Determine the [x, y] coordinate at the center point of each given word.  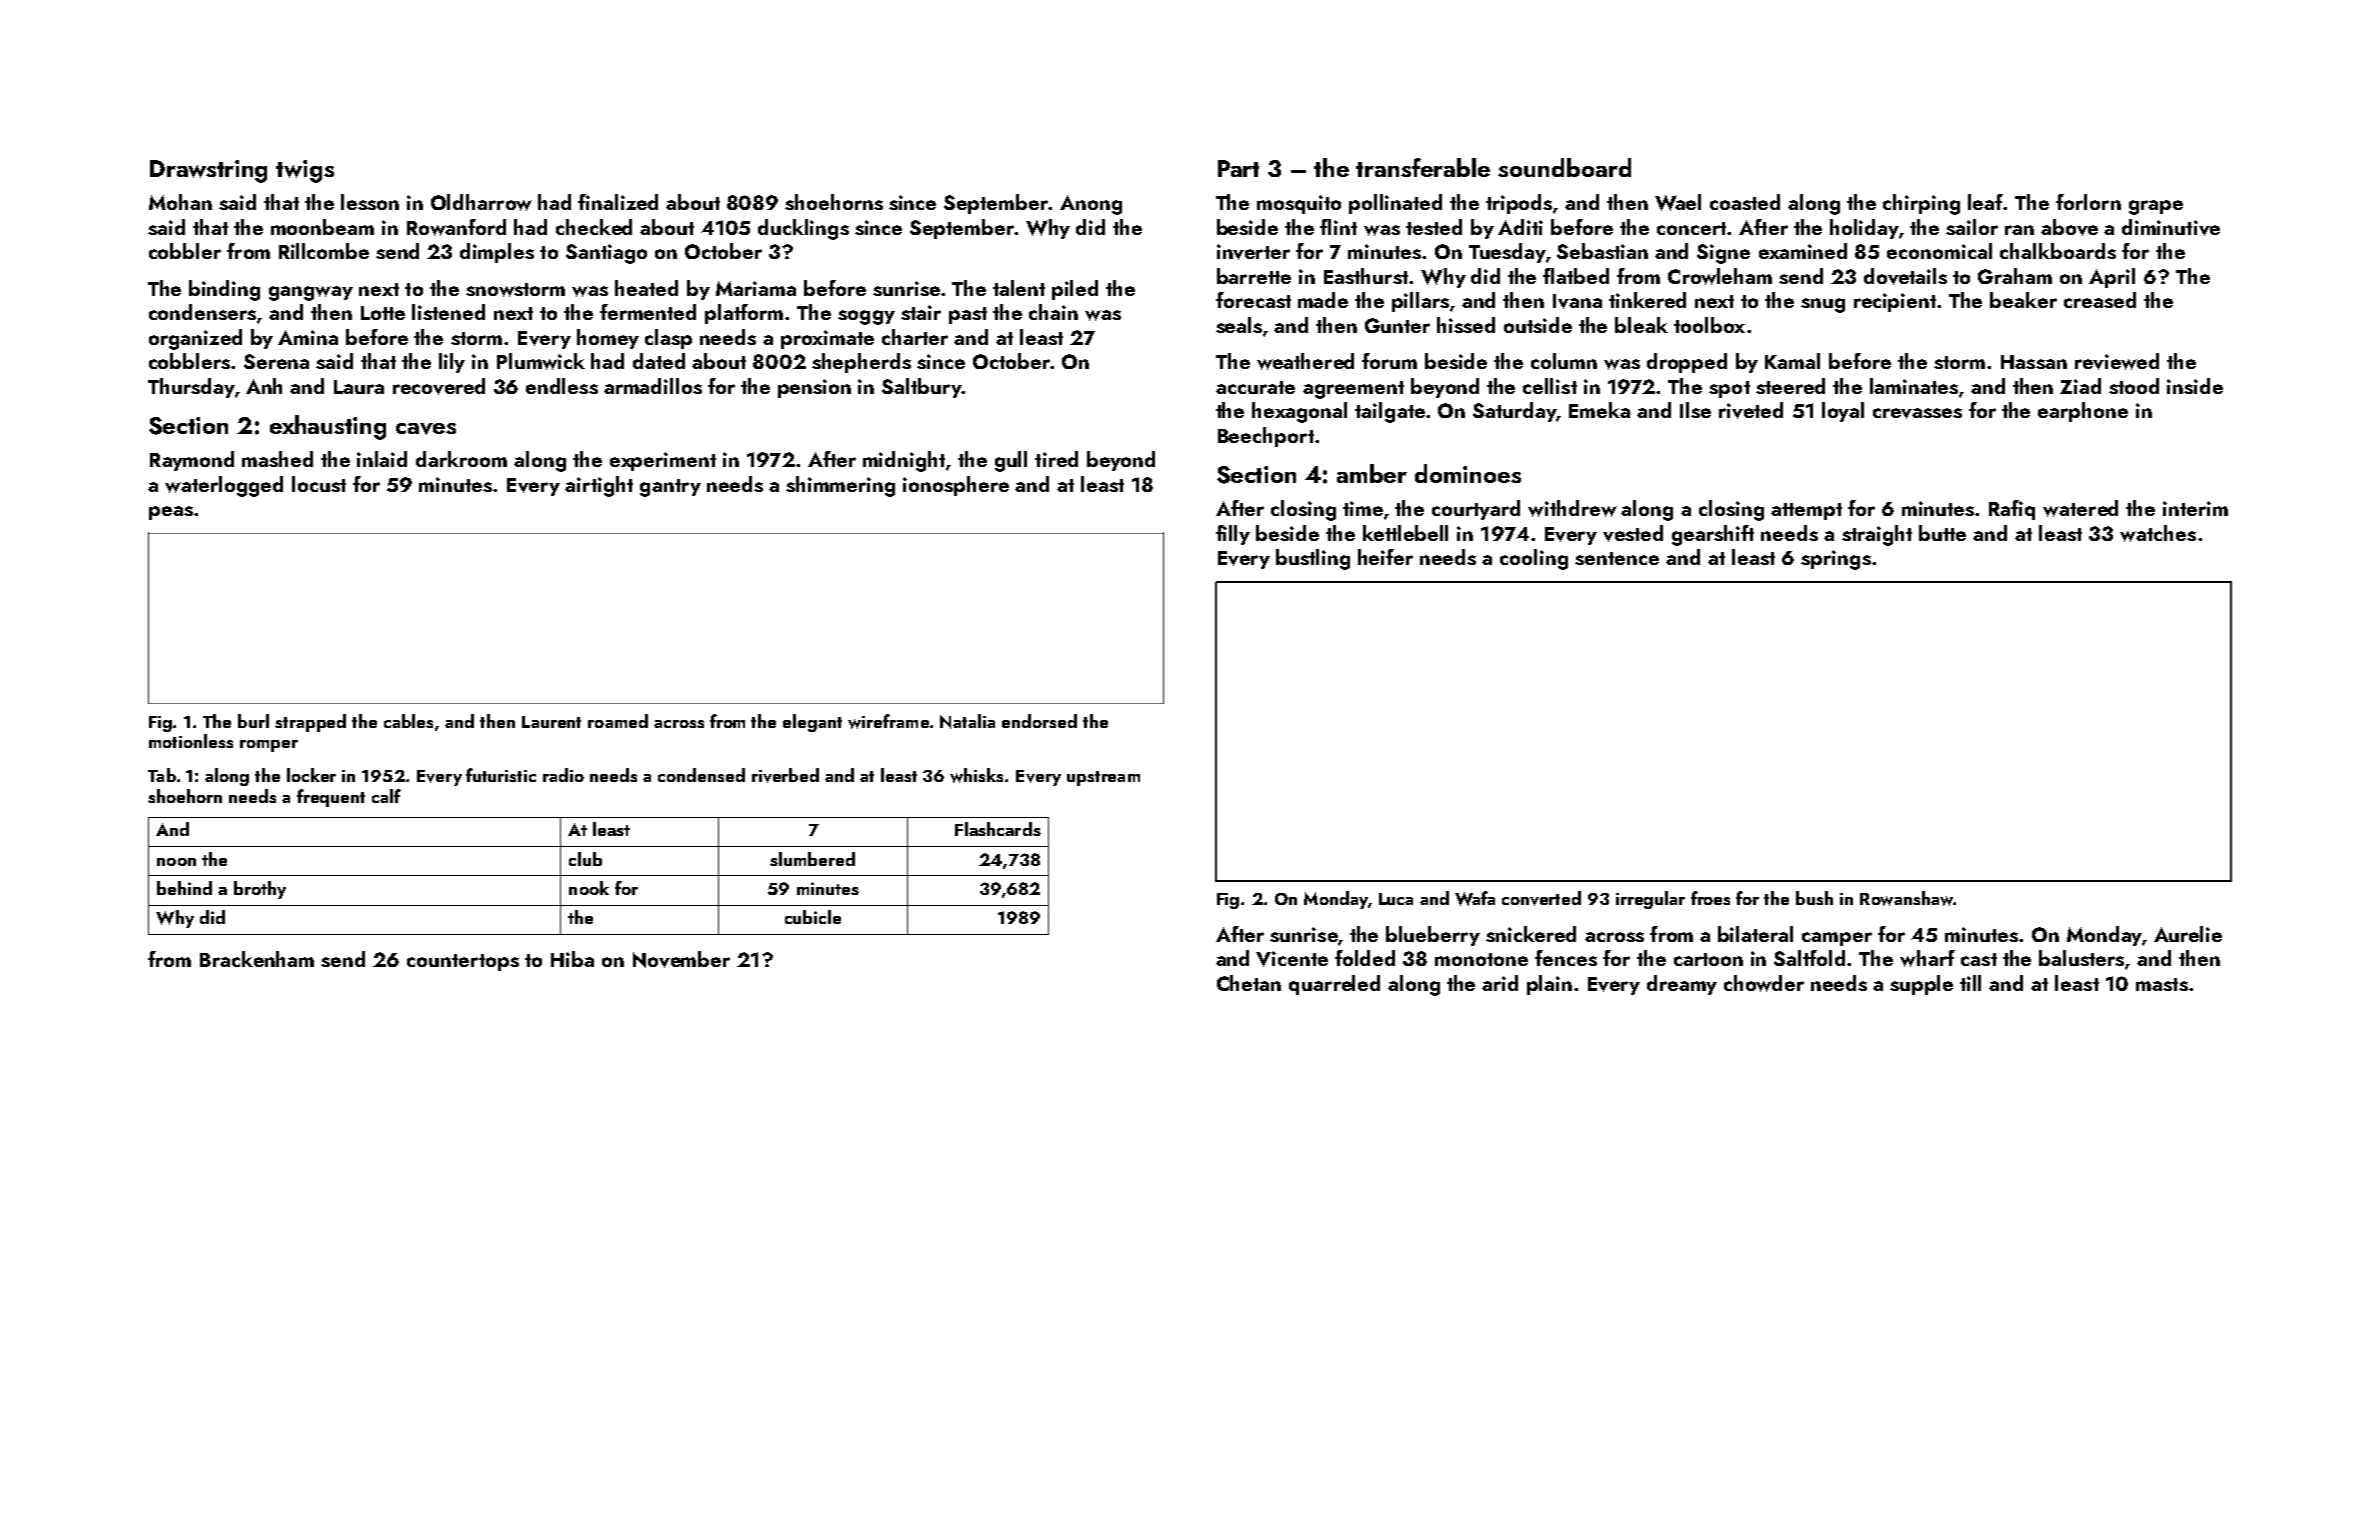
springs [1836, 560]
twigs [305, 171]
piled [1075, 290]
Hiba [572, 959]
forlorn [2088, 202]
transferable [1423, 167]
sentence [1617, 558]
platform [744, 314]
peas [171, 513]
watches [2158, 533]
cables [408, 721]
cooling [1534, 559]
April [2112, 278]
